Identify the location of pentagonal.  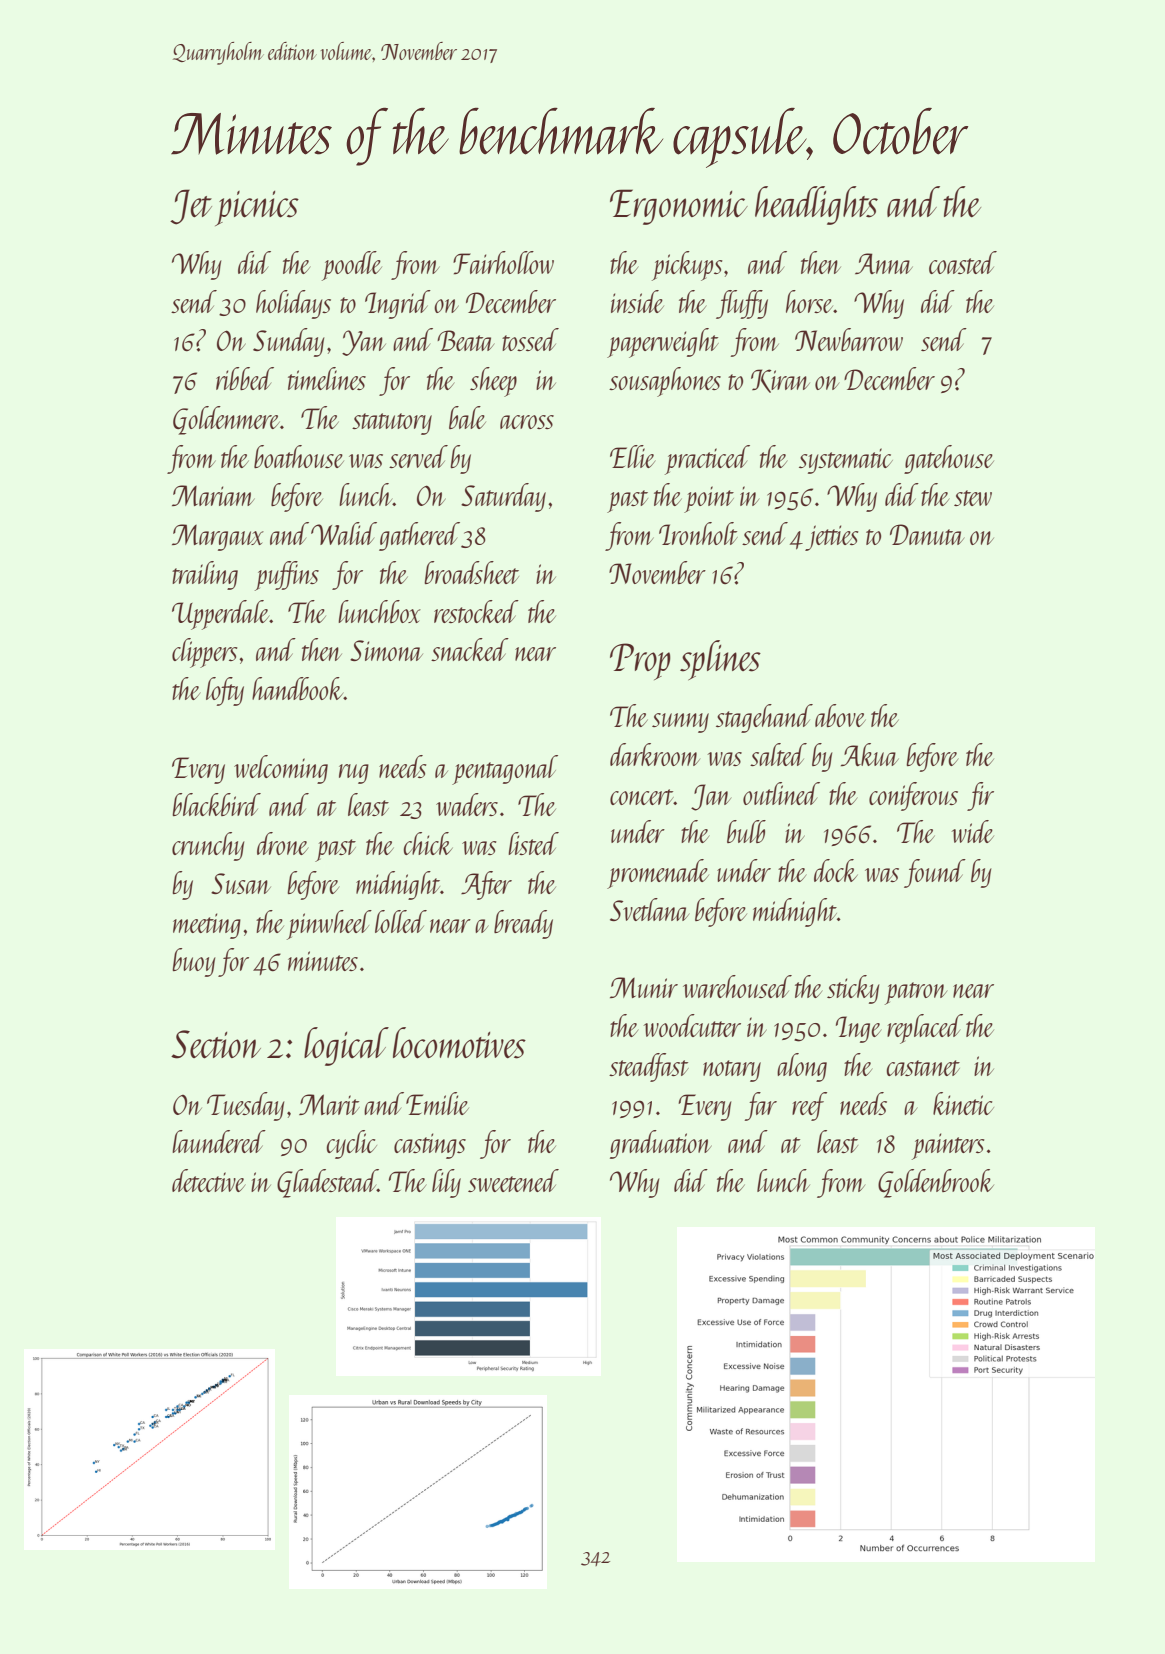
(505, 770).
